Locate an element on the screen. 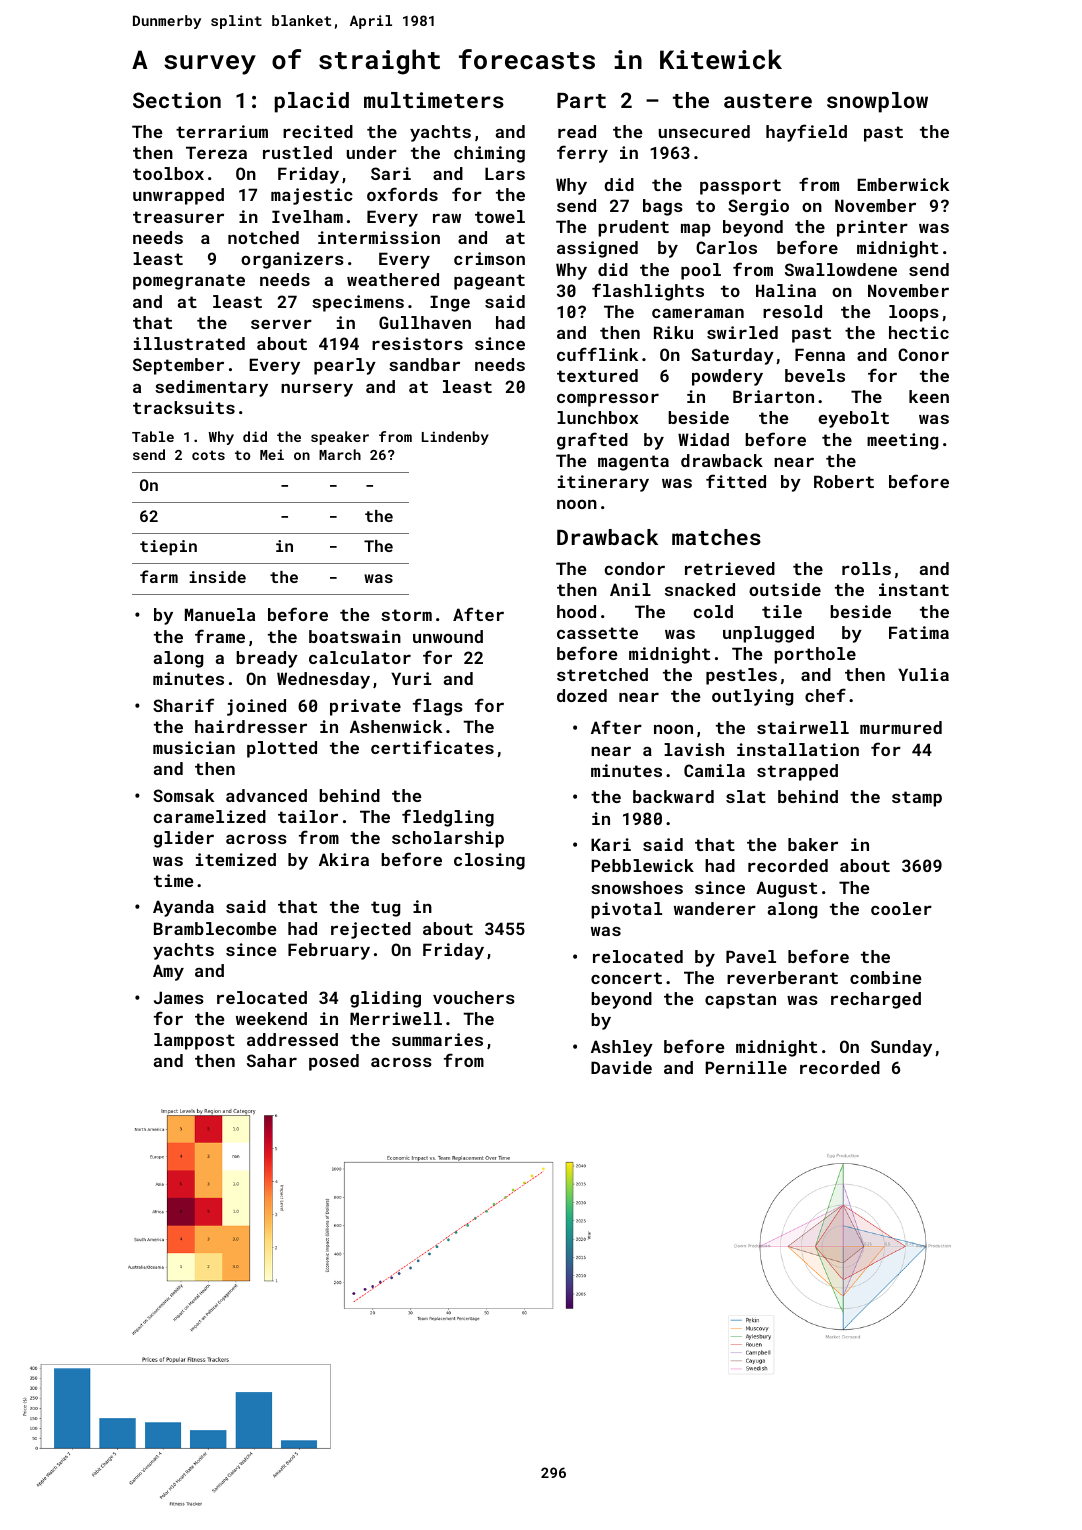  tiepin is located at coordinates (168, 548).
